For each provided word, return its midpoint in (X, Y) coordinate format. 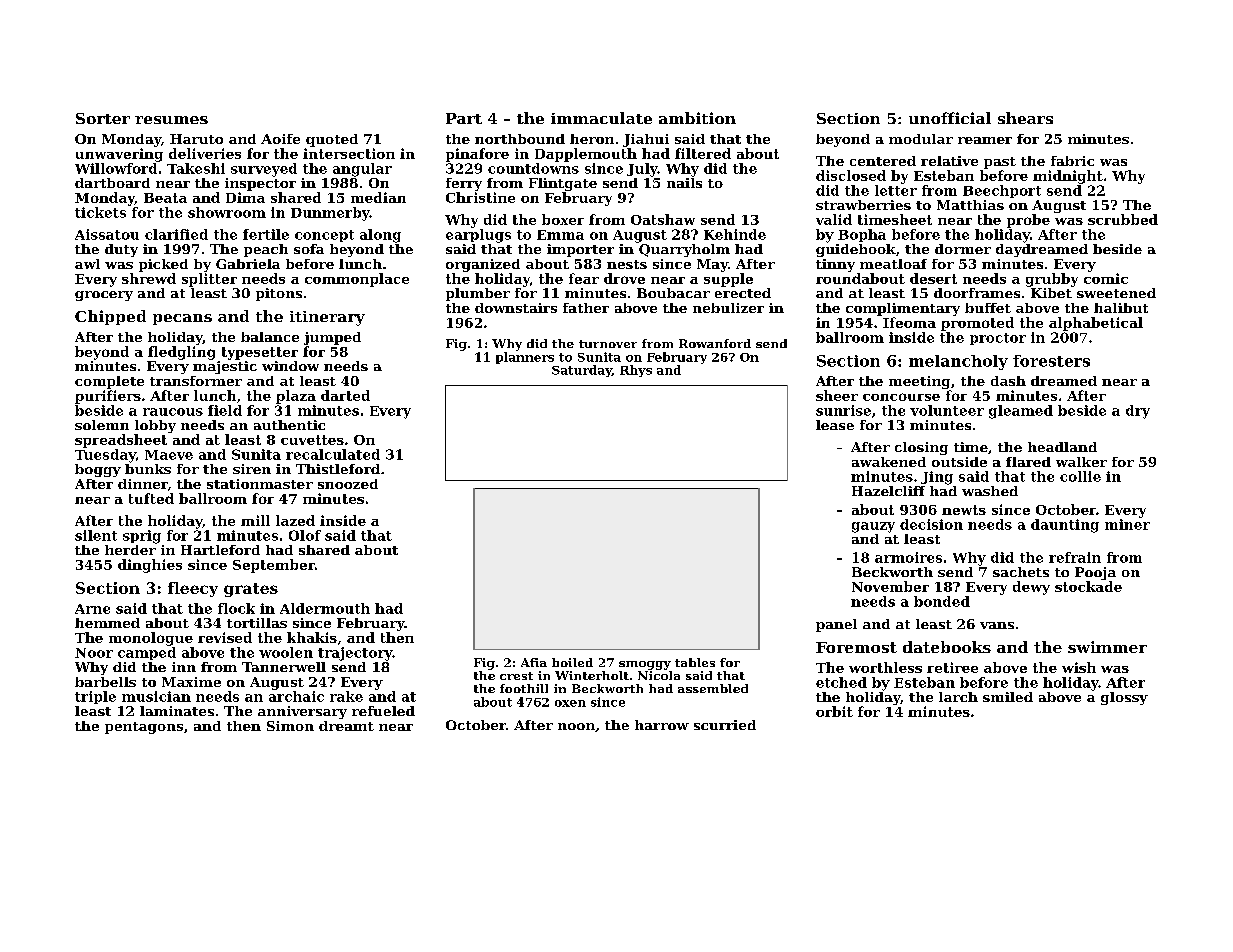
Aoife (280, 139)
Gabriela (248, 264)
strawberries (863, 205)
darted (345, 395)
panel (836, 625)
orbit (834, 711)
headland (1062, 447)
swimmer (1107, 647)
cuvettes (312, 440)
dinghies (150, 566)
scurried (725, 725)
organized (483, 265)
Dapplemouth (586, 155)
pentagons (144, 728)
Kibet (1051, 293)
